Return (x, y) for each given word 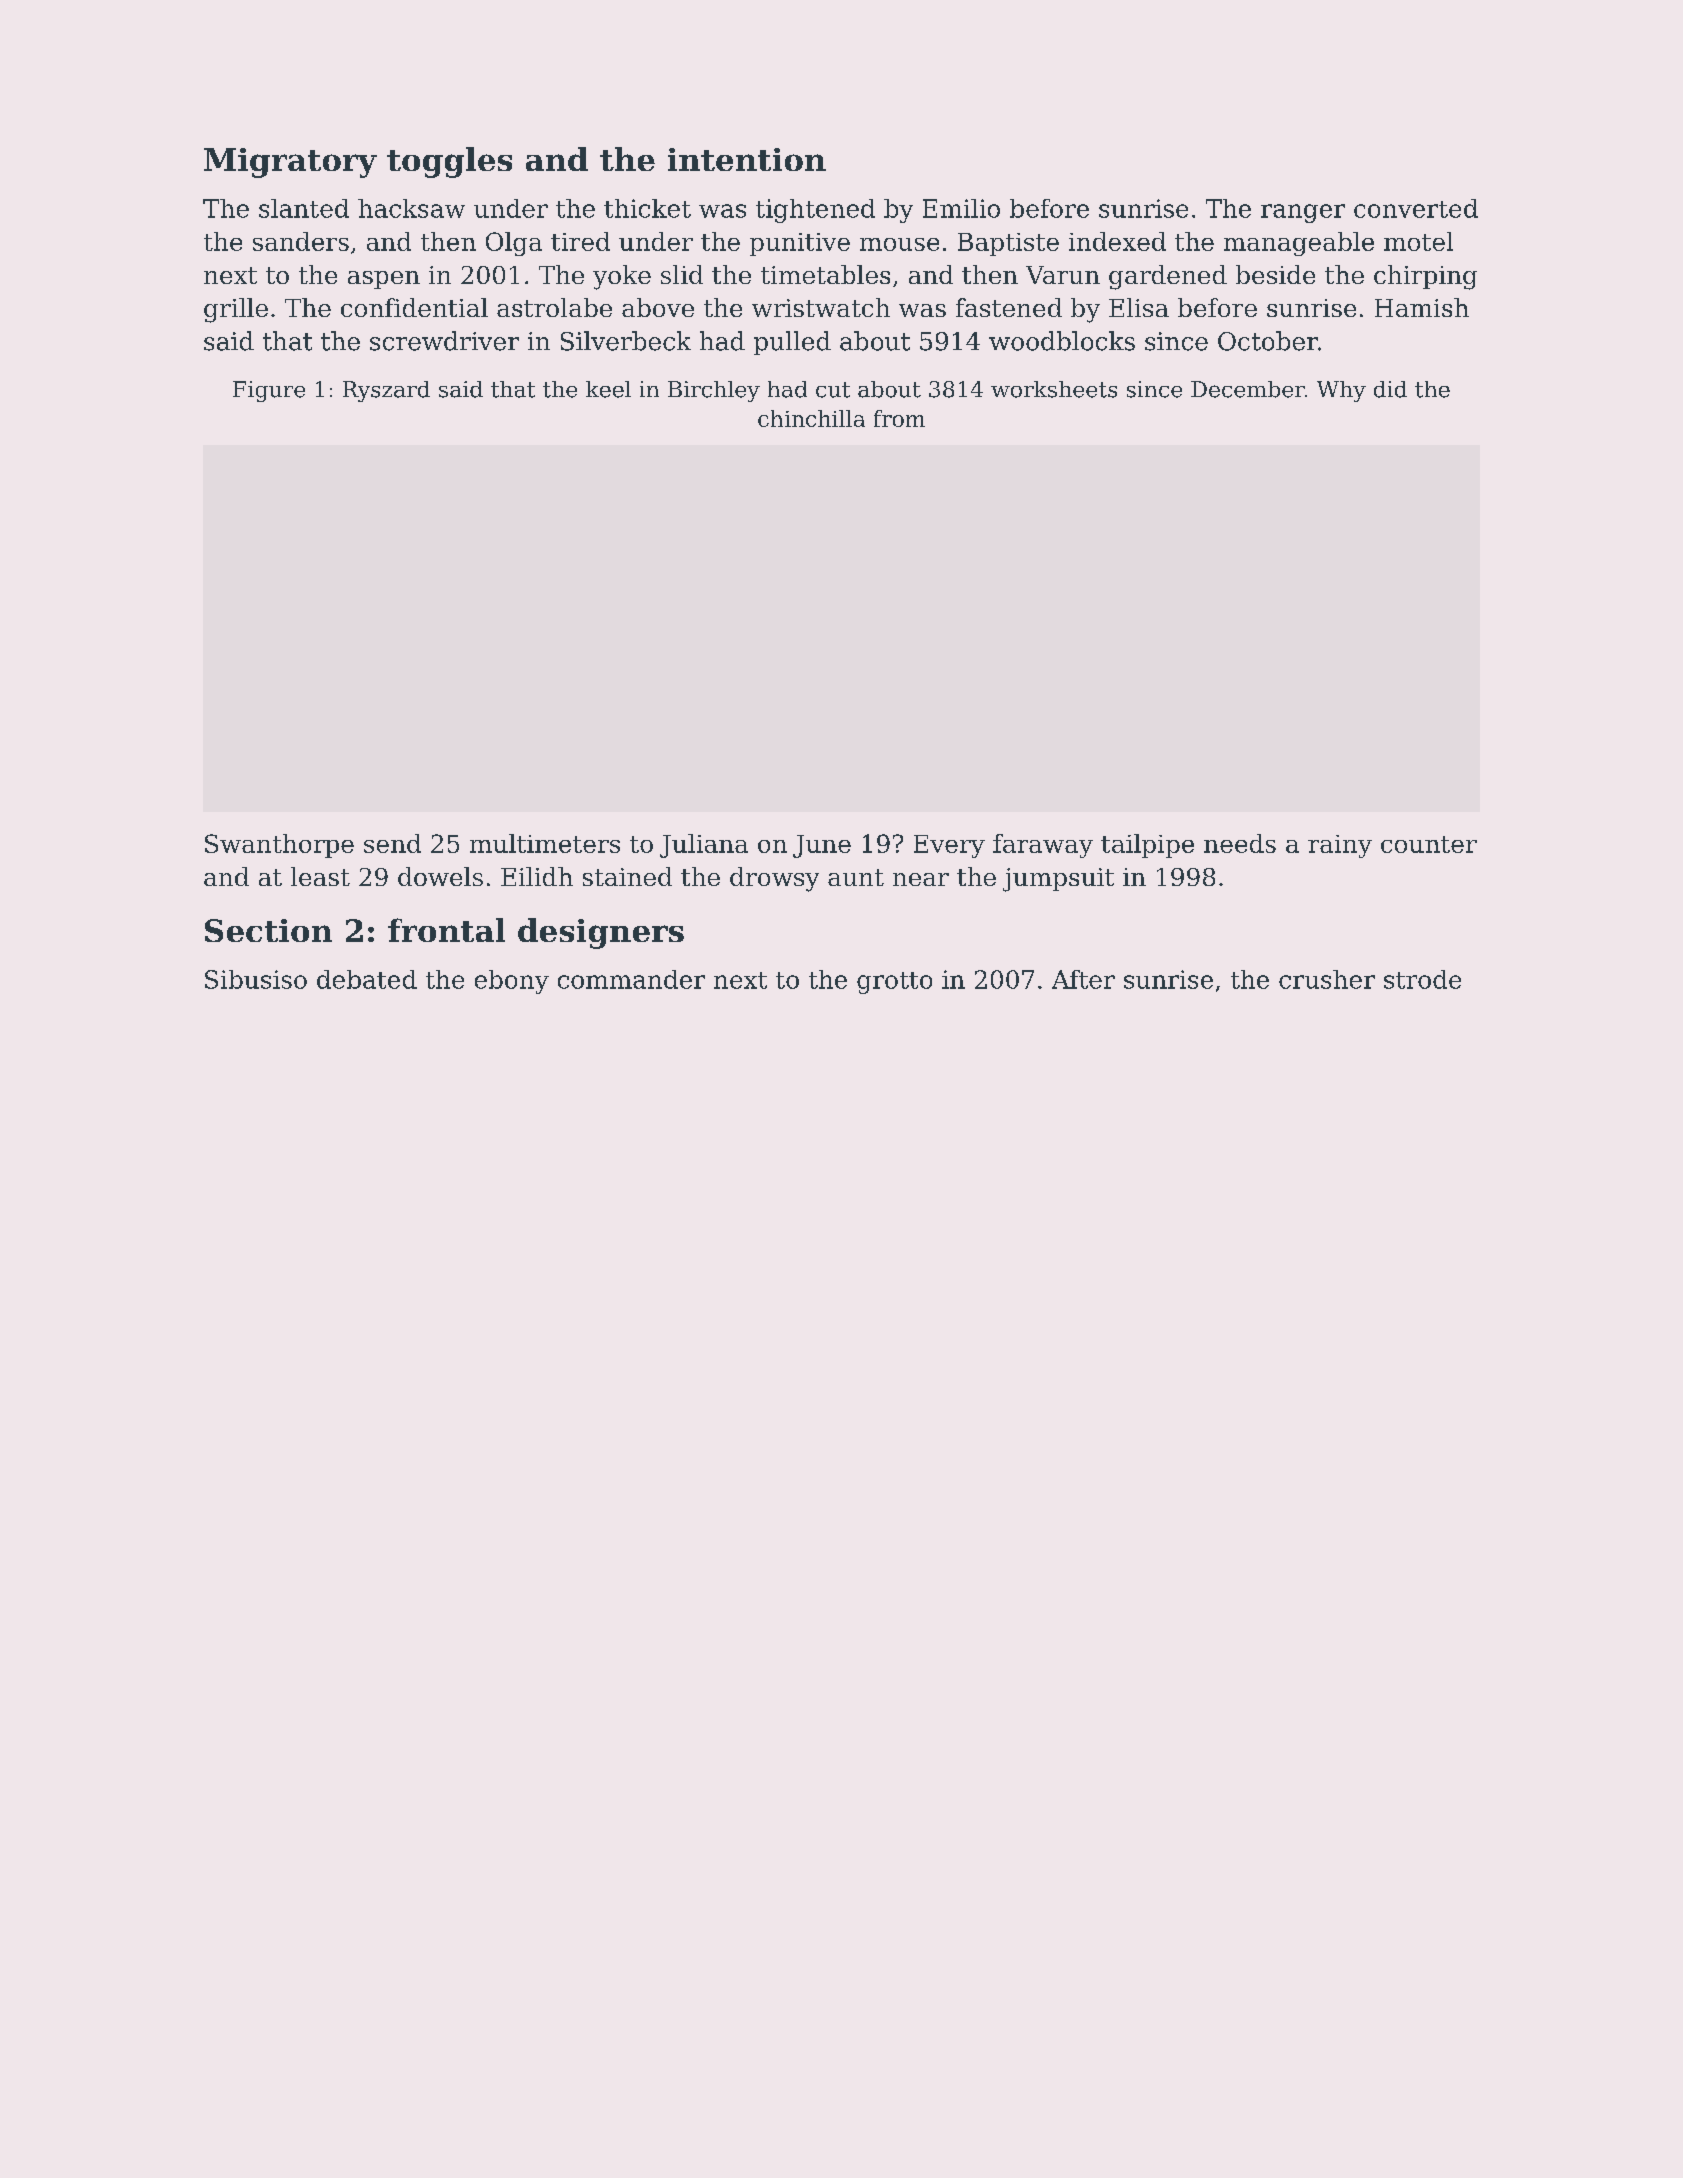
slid (682, 274)
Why (1341, 391)
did (1390, 389)
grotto (894, 983)
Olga (514, 244)
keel (608, 389)
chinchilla (811, 418)
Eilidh (537, 876)
